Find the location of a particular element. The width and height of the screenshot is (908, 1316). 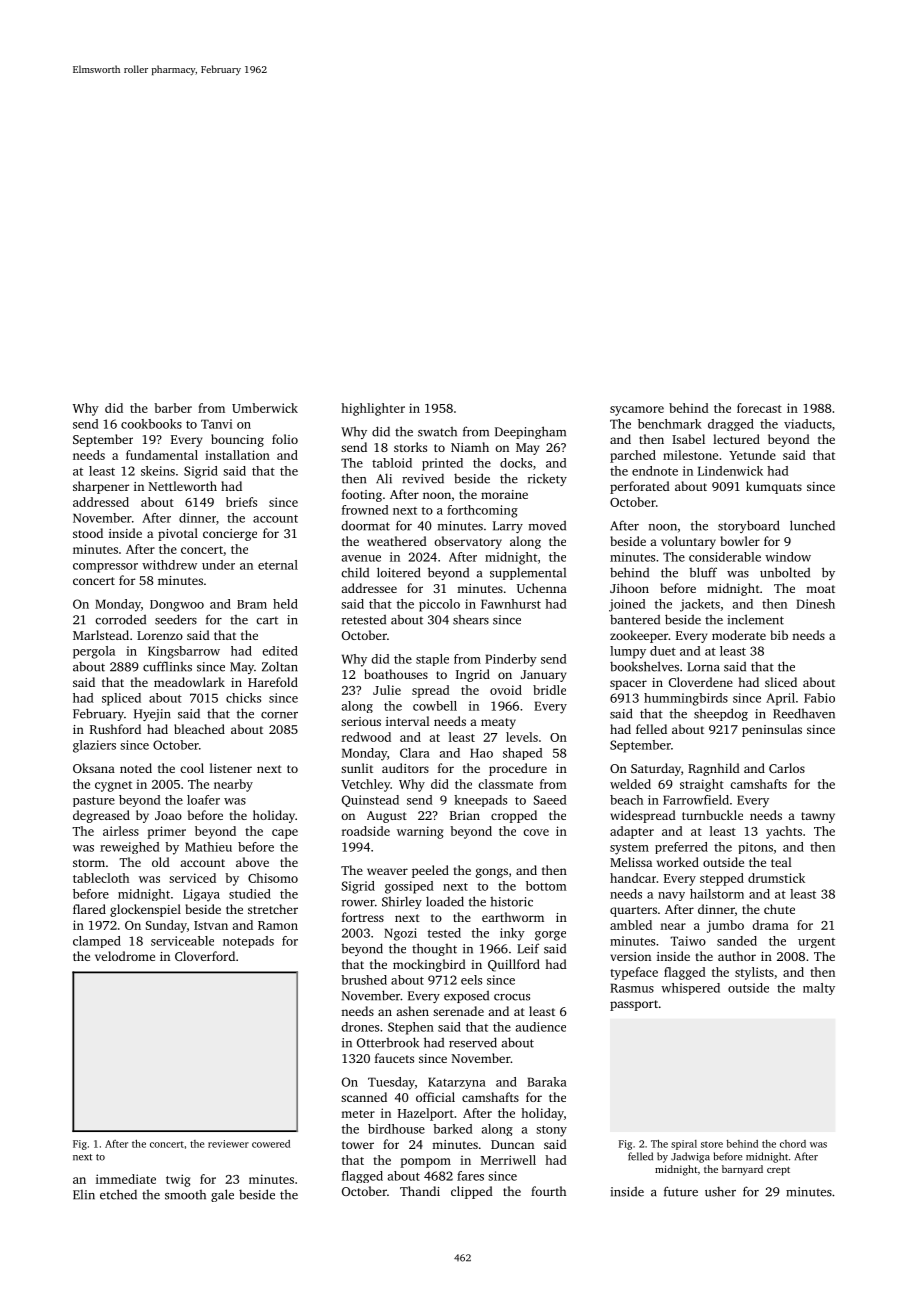

Baraka is located at coordinates (547, 1082).
